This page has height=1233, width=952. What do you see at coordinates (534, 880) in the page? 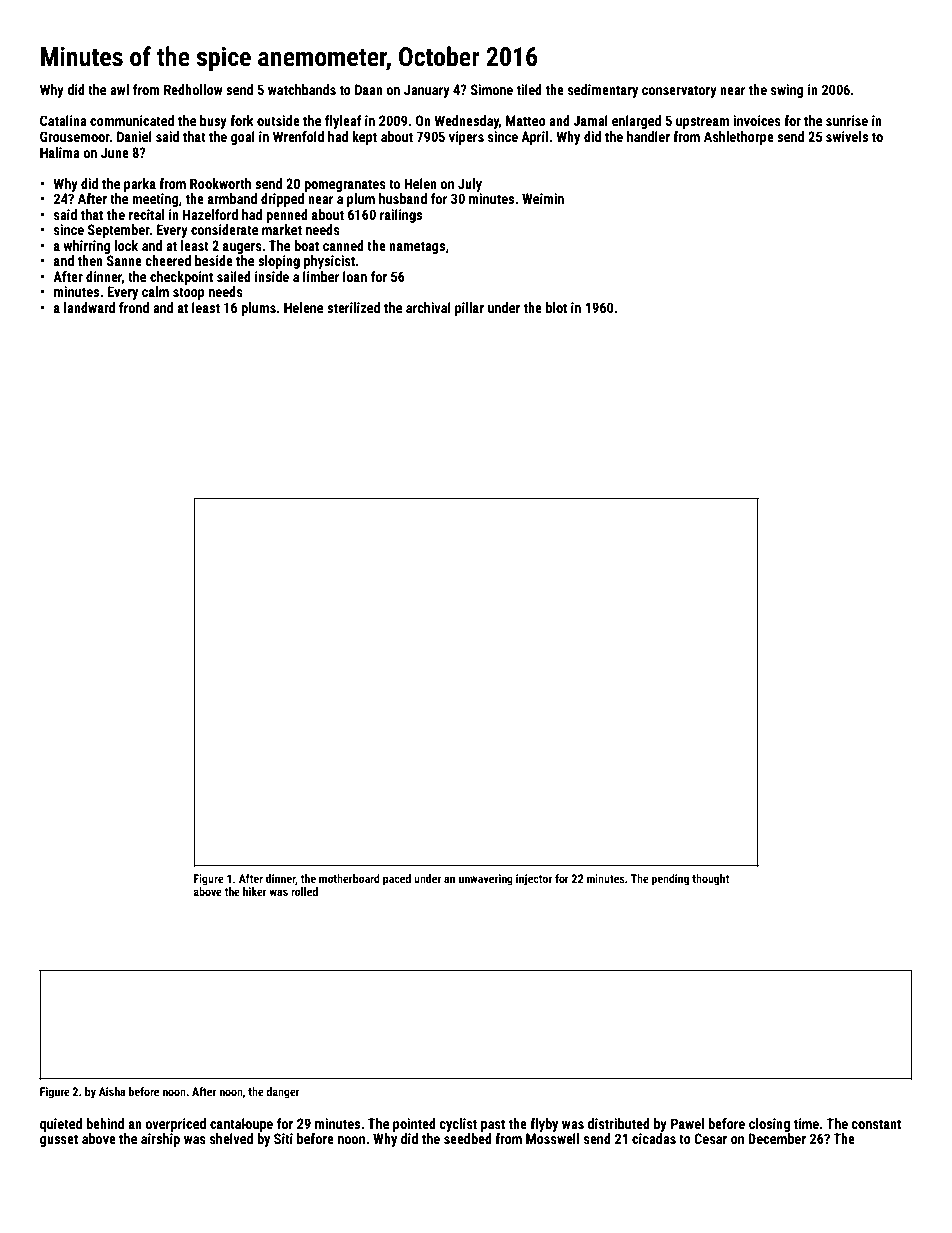
I see `injector` at bounding box center [534, 880].
